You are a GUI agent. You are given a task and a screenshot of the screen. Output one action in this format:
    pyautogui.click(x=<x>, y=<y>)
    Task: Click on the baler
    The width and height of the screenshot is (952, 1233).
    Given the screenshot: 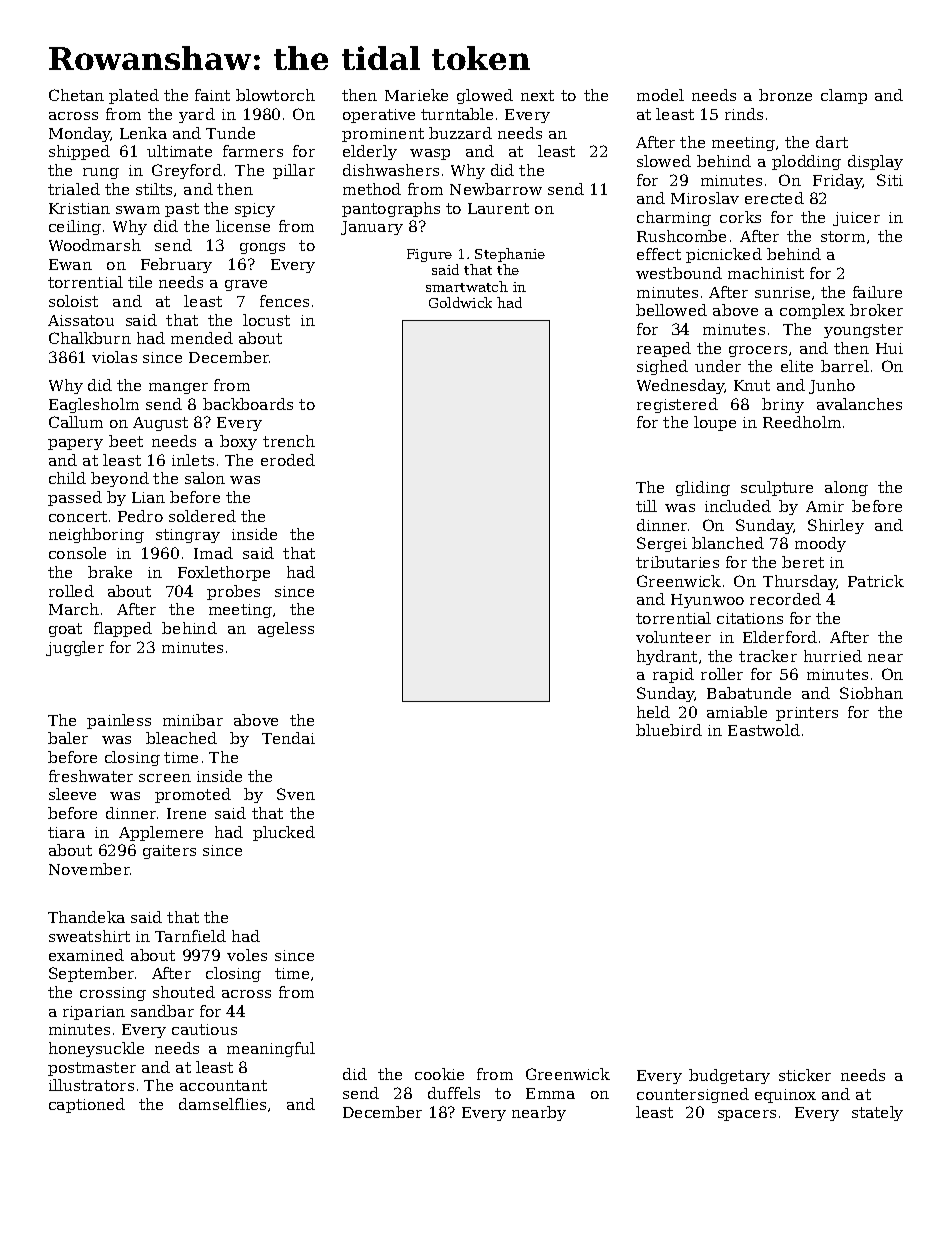 What is the action you would take?
    pyautogui.click(x=68, y=738)
